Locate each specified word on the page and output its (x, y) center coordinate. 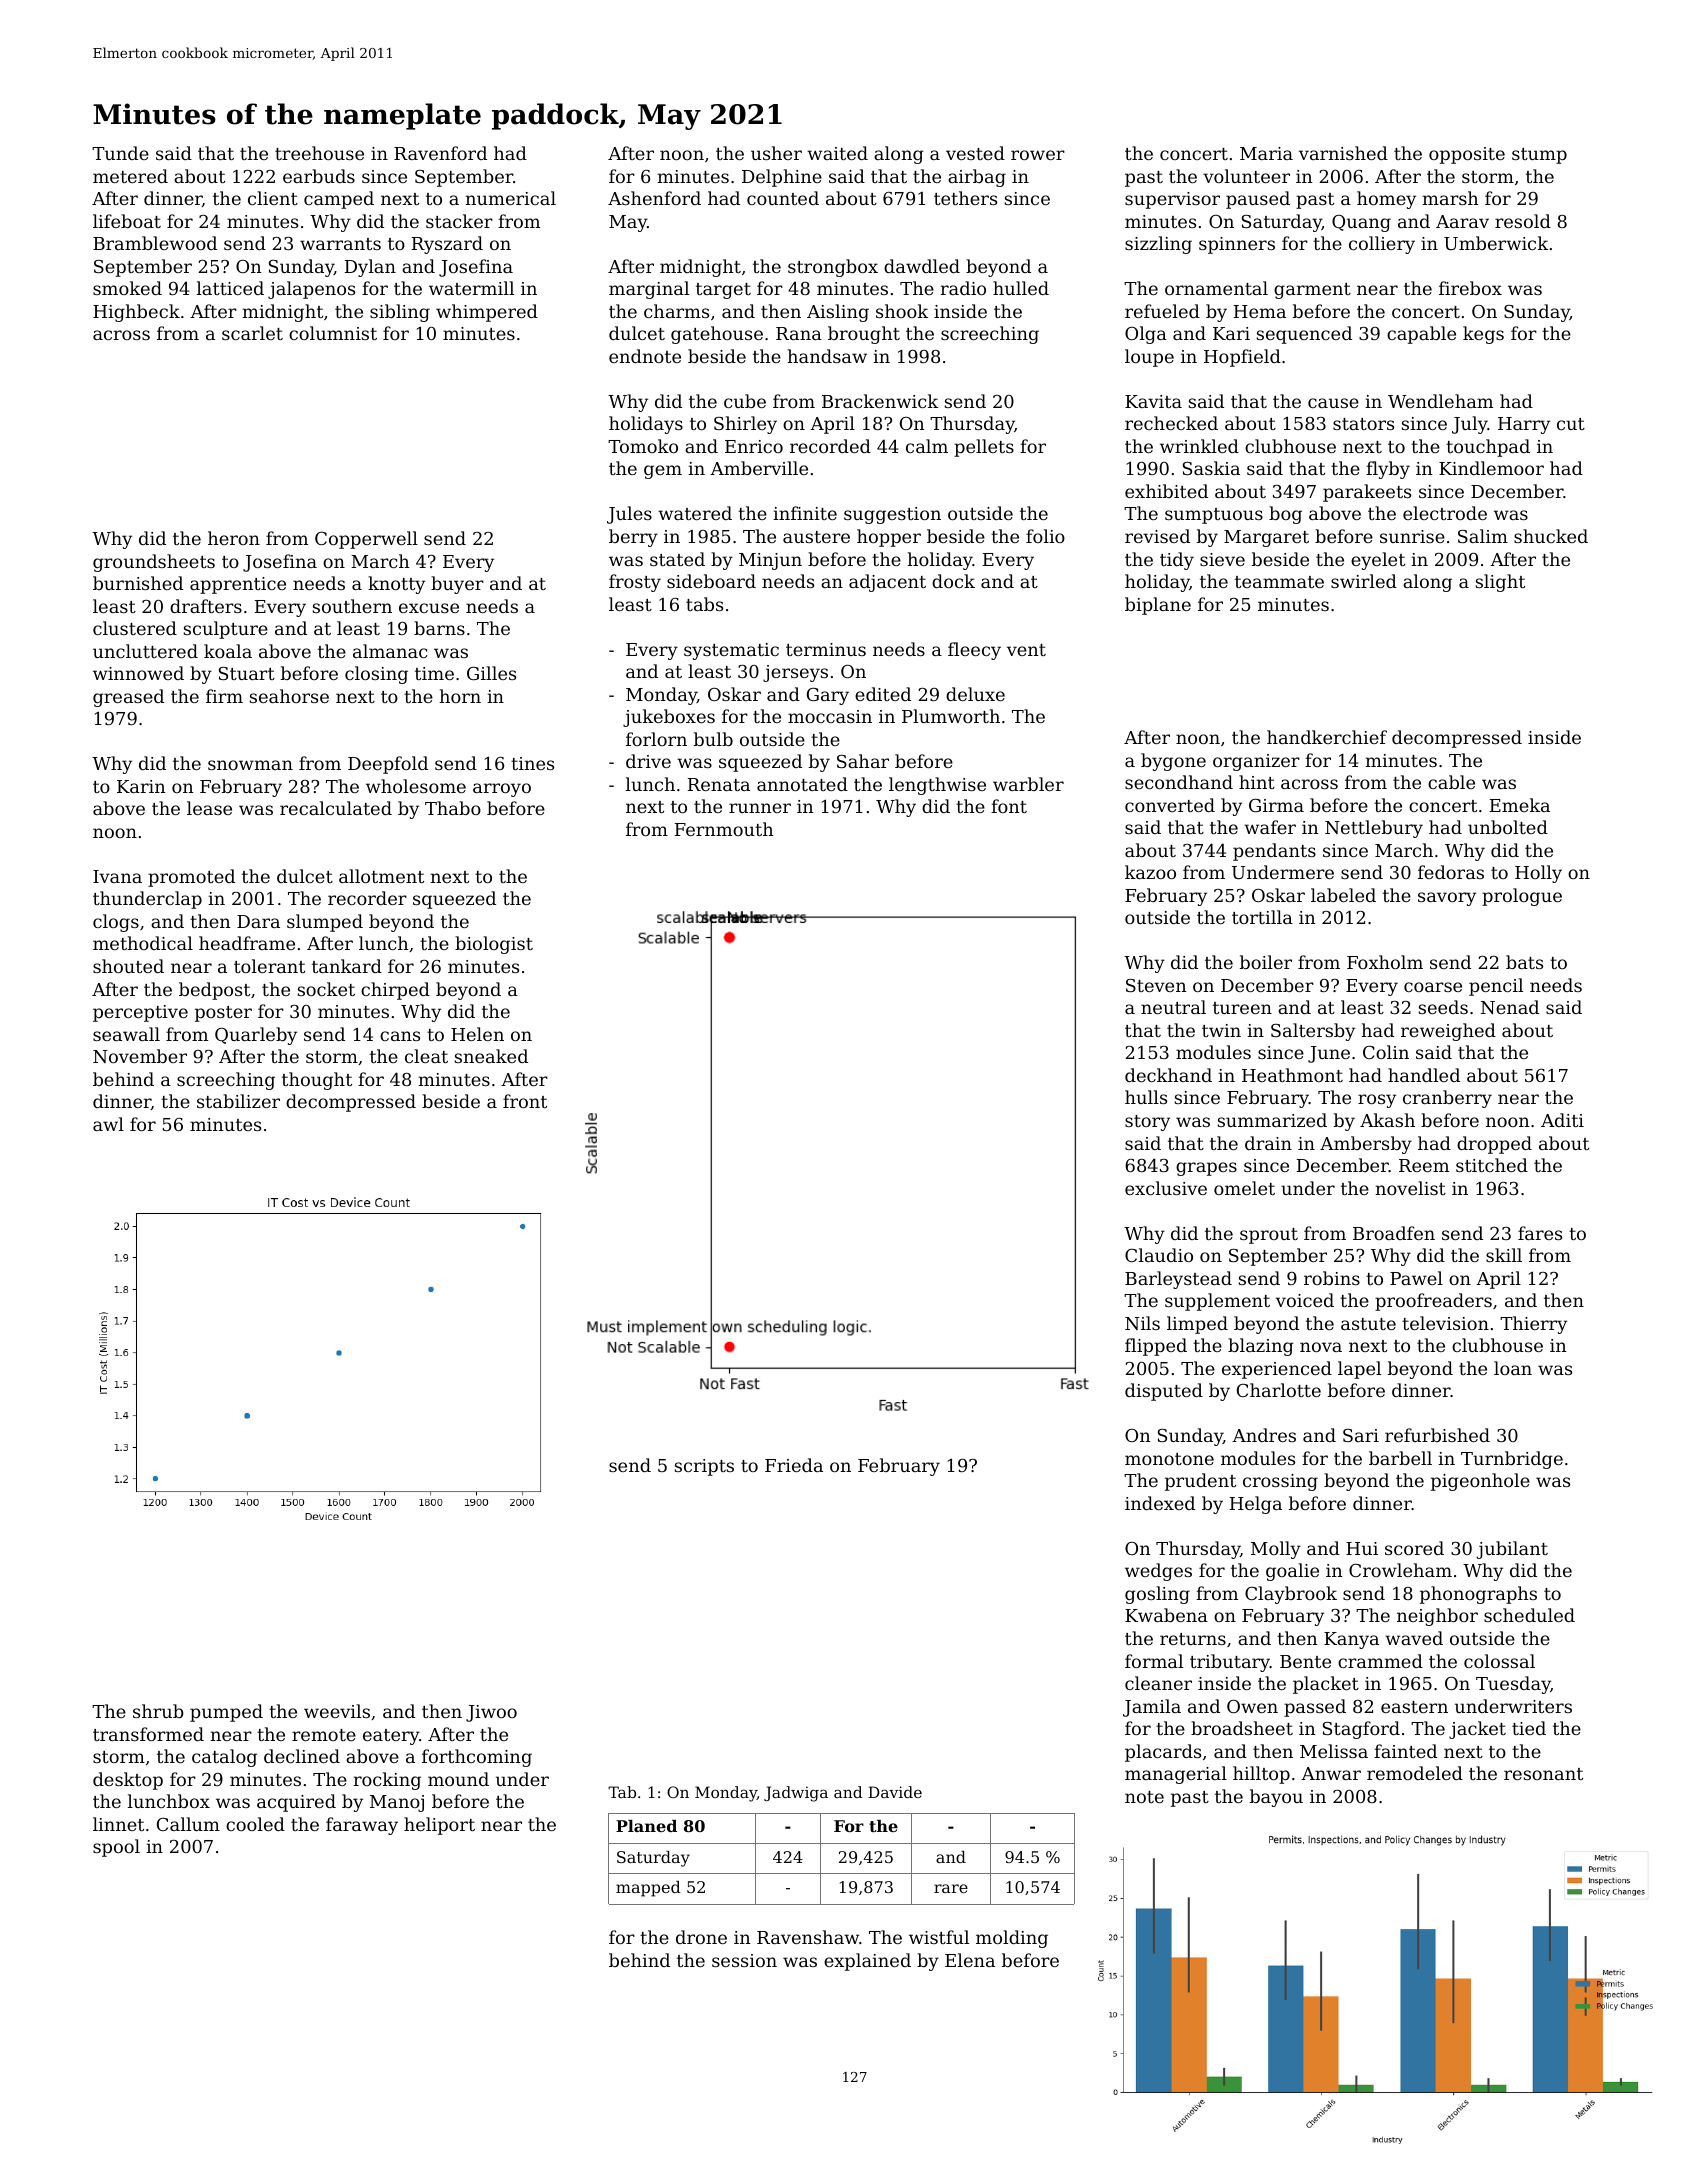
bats (1524, 962)
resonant (1543, 1774)
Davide (895, 1792)
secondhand (1179, 782)
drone (701, 1937)
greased (128, 698)
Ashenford (654, 198)
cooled (255, 1824)
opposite (1467, 155)
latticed (230, 288)
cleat (426, 1056)
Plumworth (951, 716)
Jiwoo (491, 1713)
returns (1193, 1639)
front (525, 1101)
